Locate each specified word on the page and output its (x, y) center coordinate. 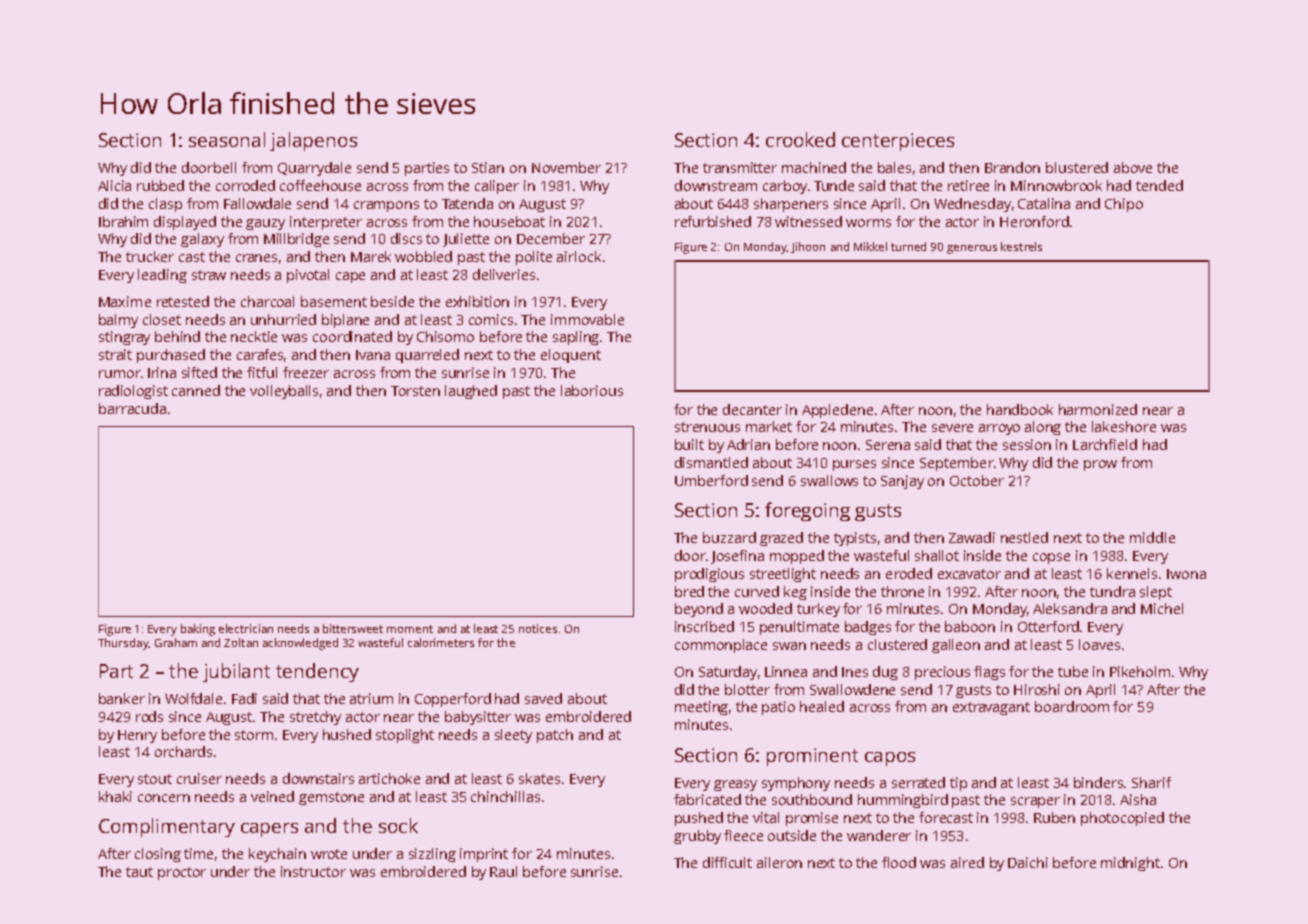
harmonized (1098, 409)
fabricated (707, 799)
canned (196, 390)
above (1133, 167)
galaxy (202, 240)
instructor (313, 871)
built (689, 444)
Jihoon (808, 247)
